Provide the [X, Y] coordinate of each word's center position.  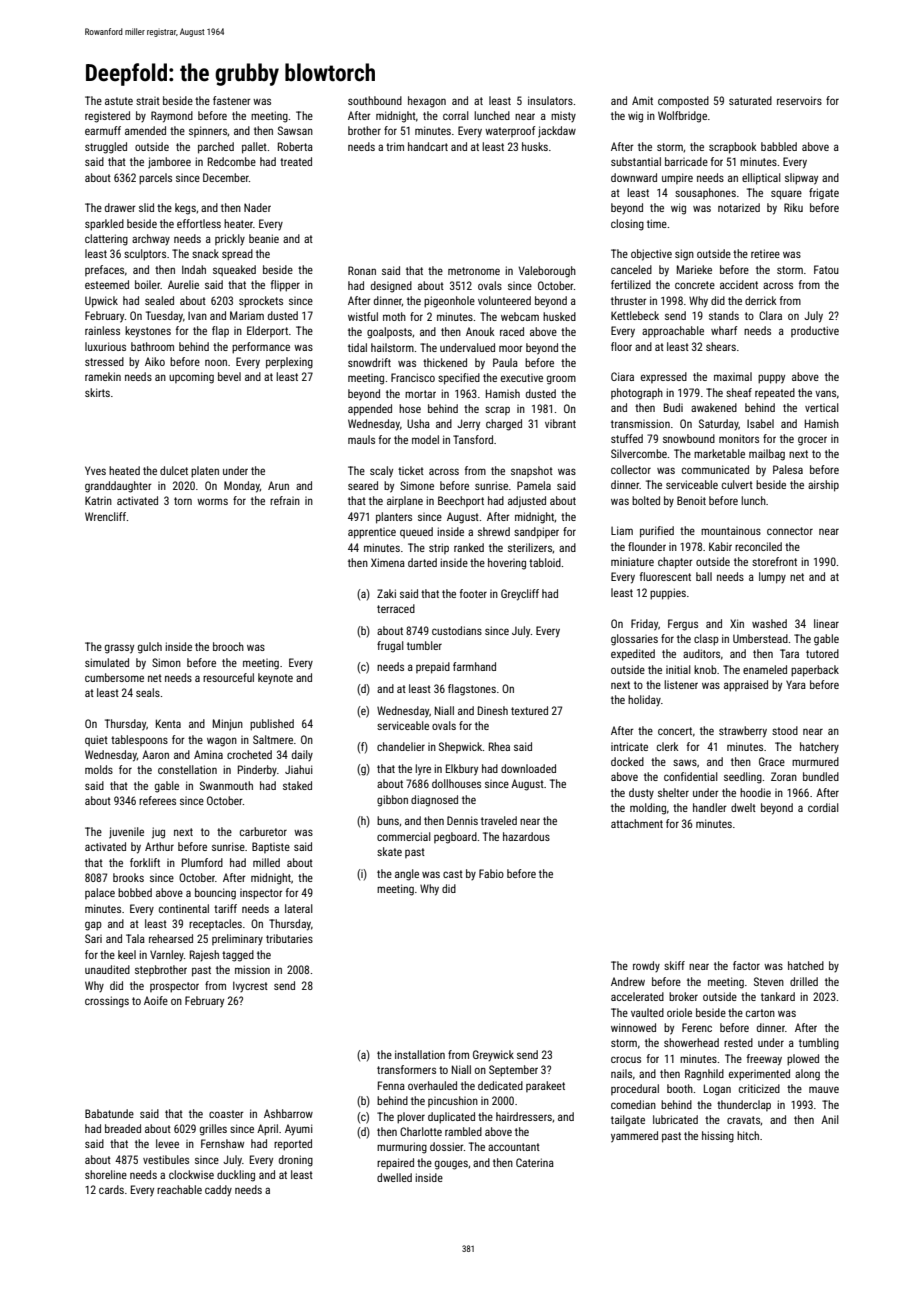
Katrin [98, 500]
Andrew [628, 981]
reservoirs [799, 100]
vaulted [647, 1012]
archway [151, 239]
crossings [107, 1002]
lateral [299, 908]
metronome [474, 271]
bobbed [135, 892]
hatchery [819, 747]
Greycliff [520, 595]
